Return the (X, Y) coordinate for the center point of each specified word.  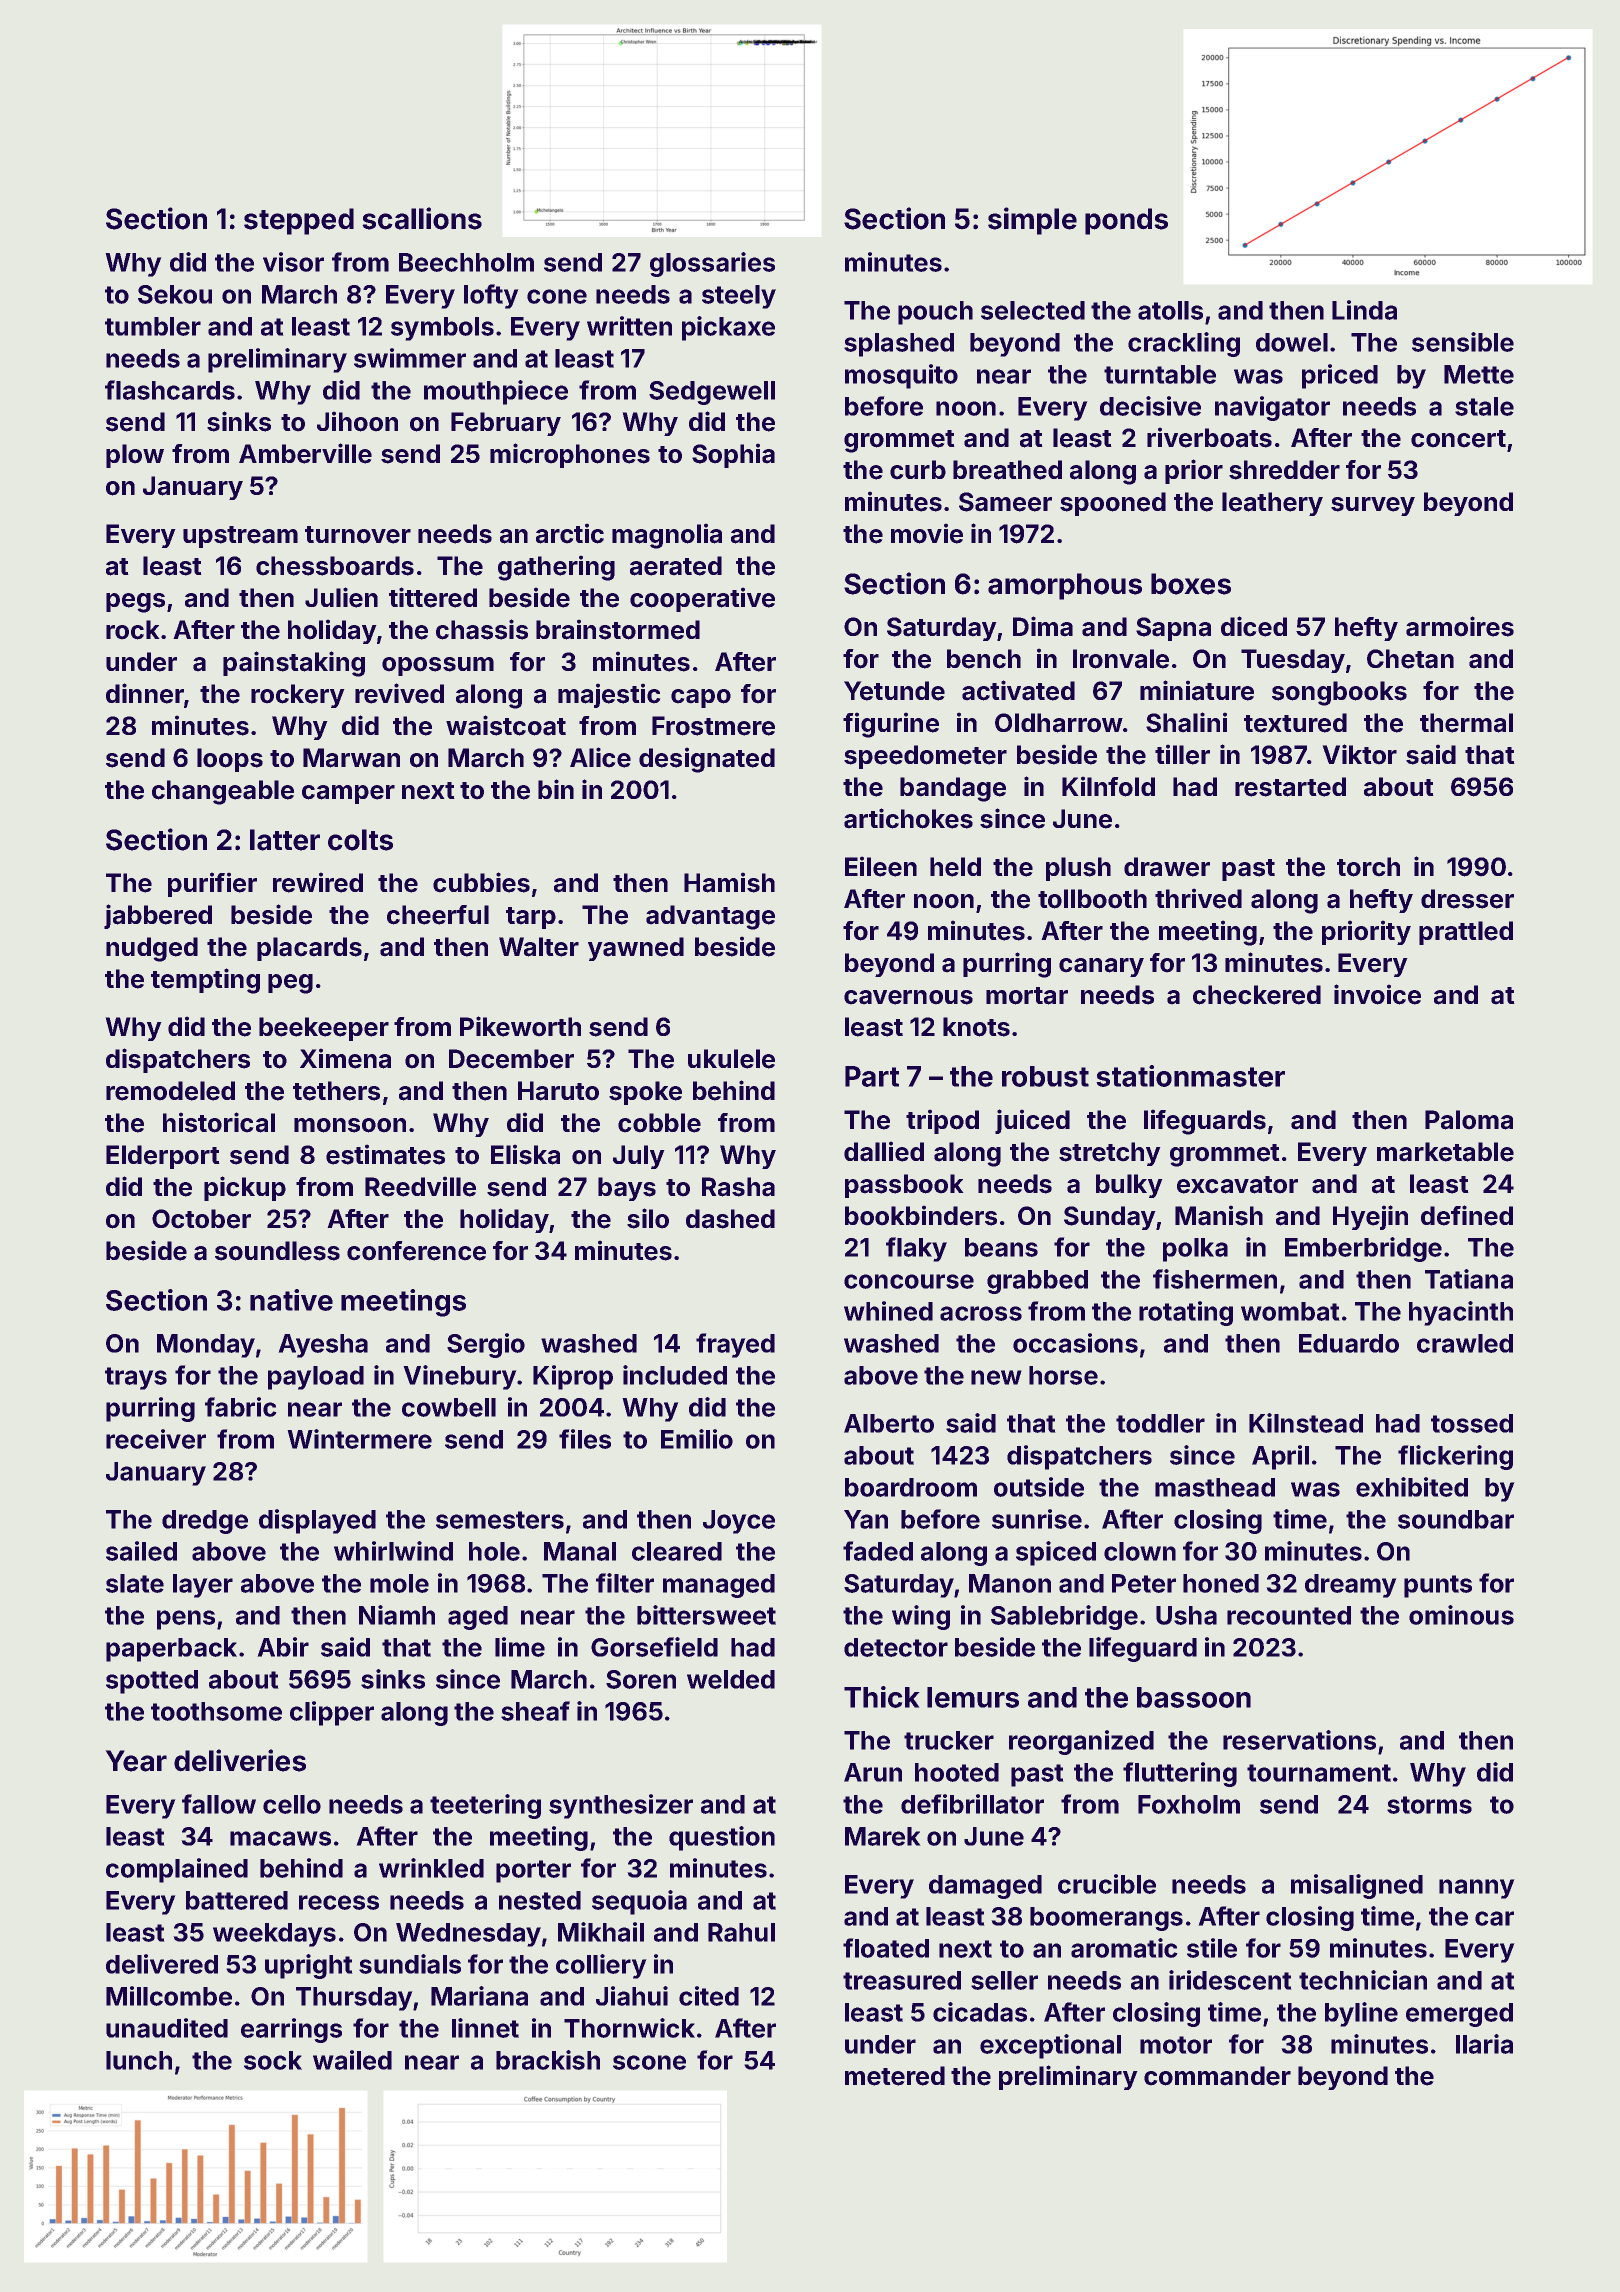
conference (416, 1251)
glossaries (712, 264)
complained (177, 1870)
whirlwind (393, 1551)
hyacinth (1461, 1313)
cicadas (980, 2012)
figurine (891, 725)
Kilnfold (1108, 786)
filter (625, 1583)
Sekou (175, 294)
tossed (1472, 1423)
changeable (223, 792)
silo (648, 1218)
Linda (1364, 310)
